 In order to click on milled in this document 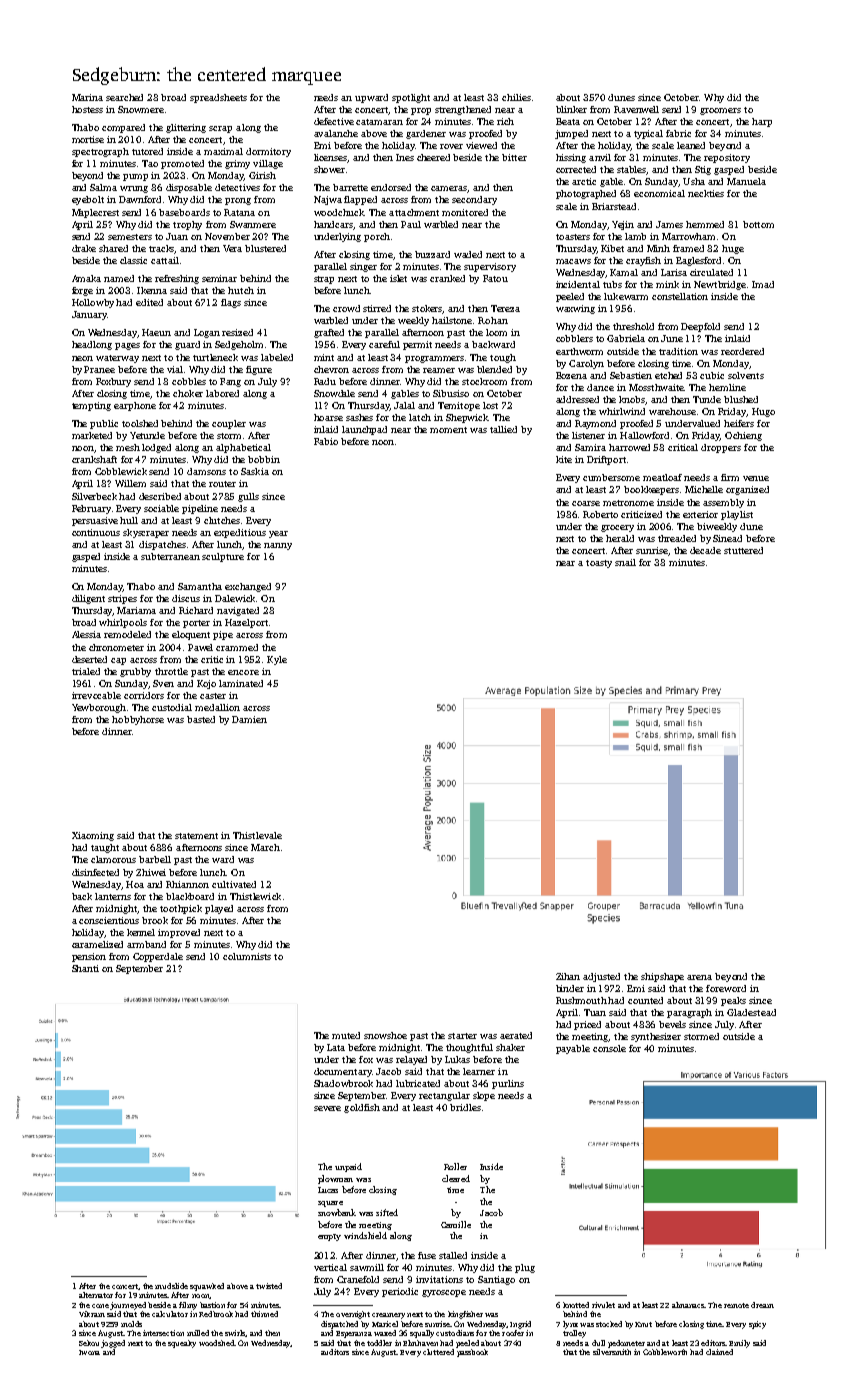, I will do `click(198, 1333)`.
